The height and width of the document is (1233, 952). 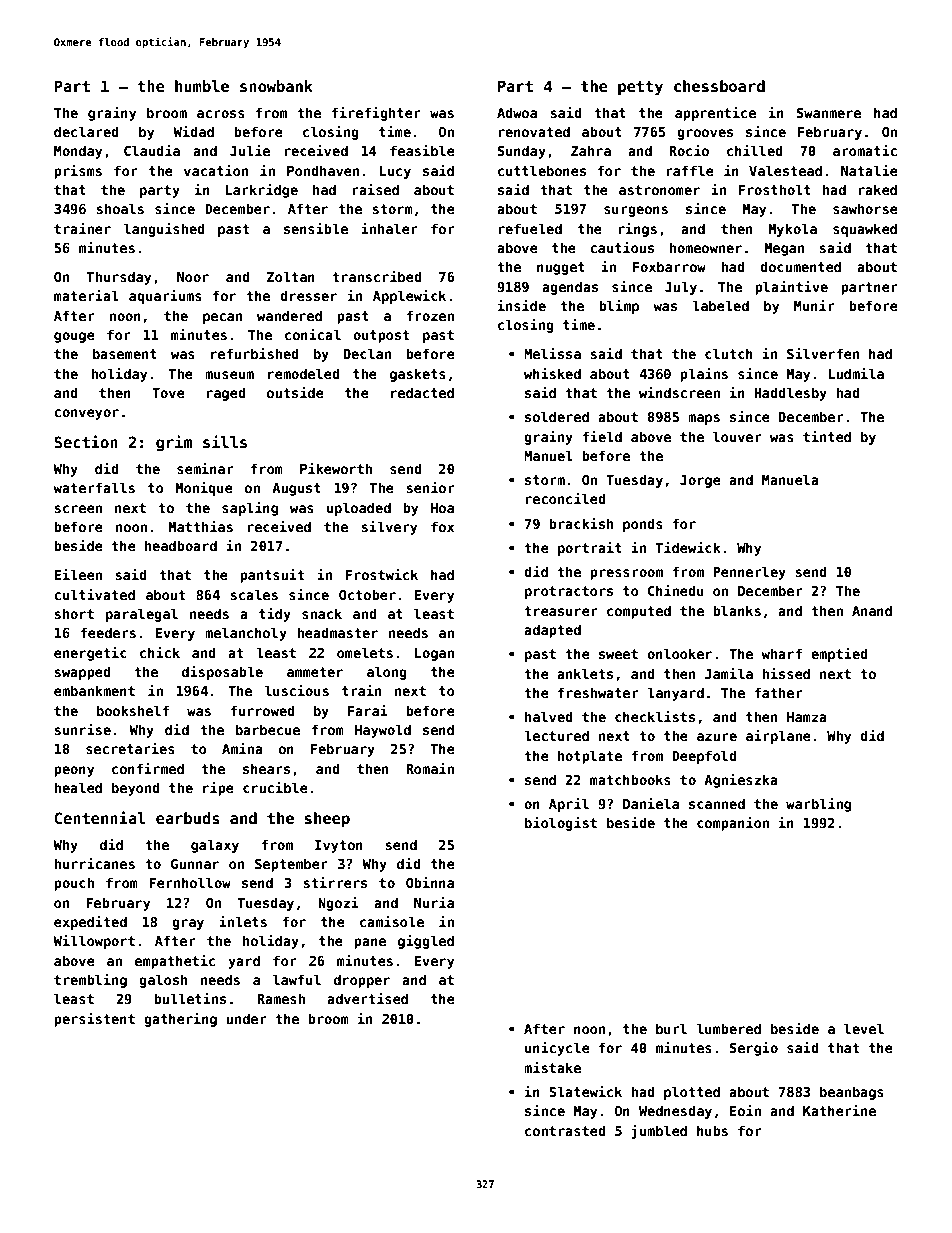 What do you see at coordinates (865, 230) in the document?
I see `squawked` at bounding box center [865, 230].
